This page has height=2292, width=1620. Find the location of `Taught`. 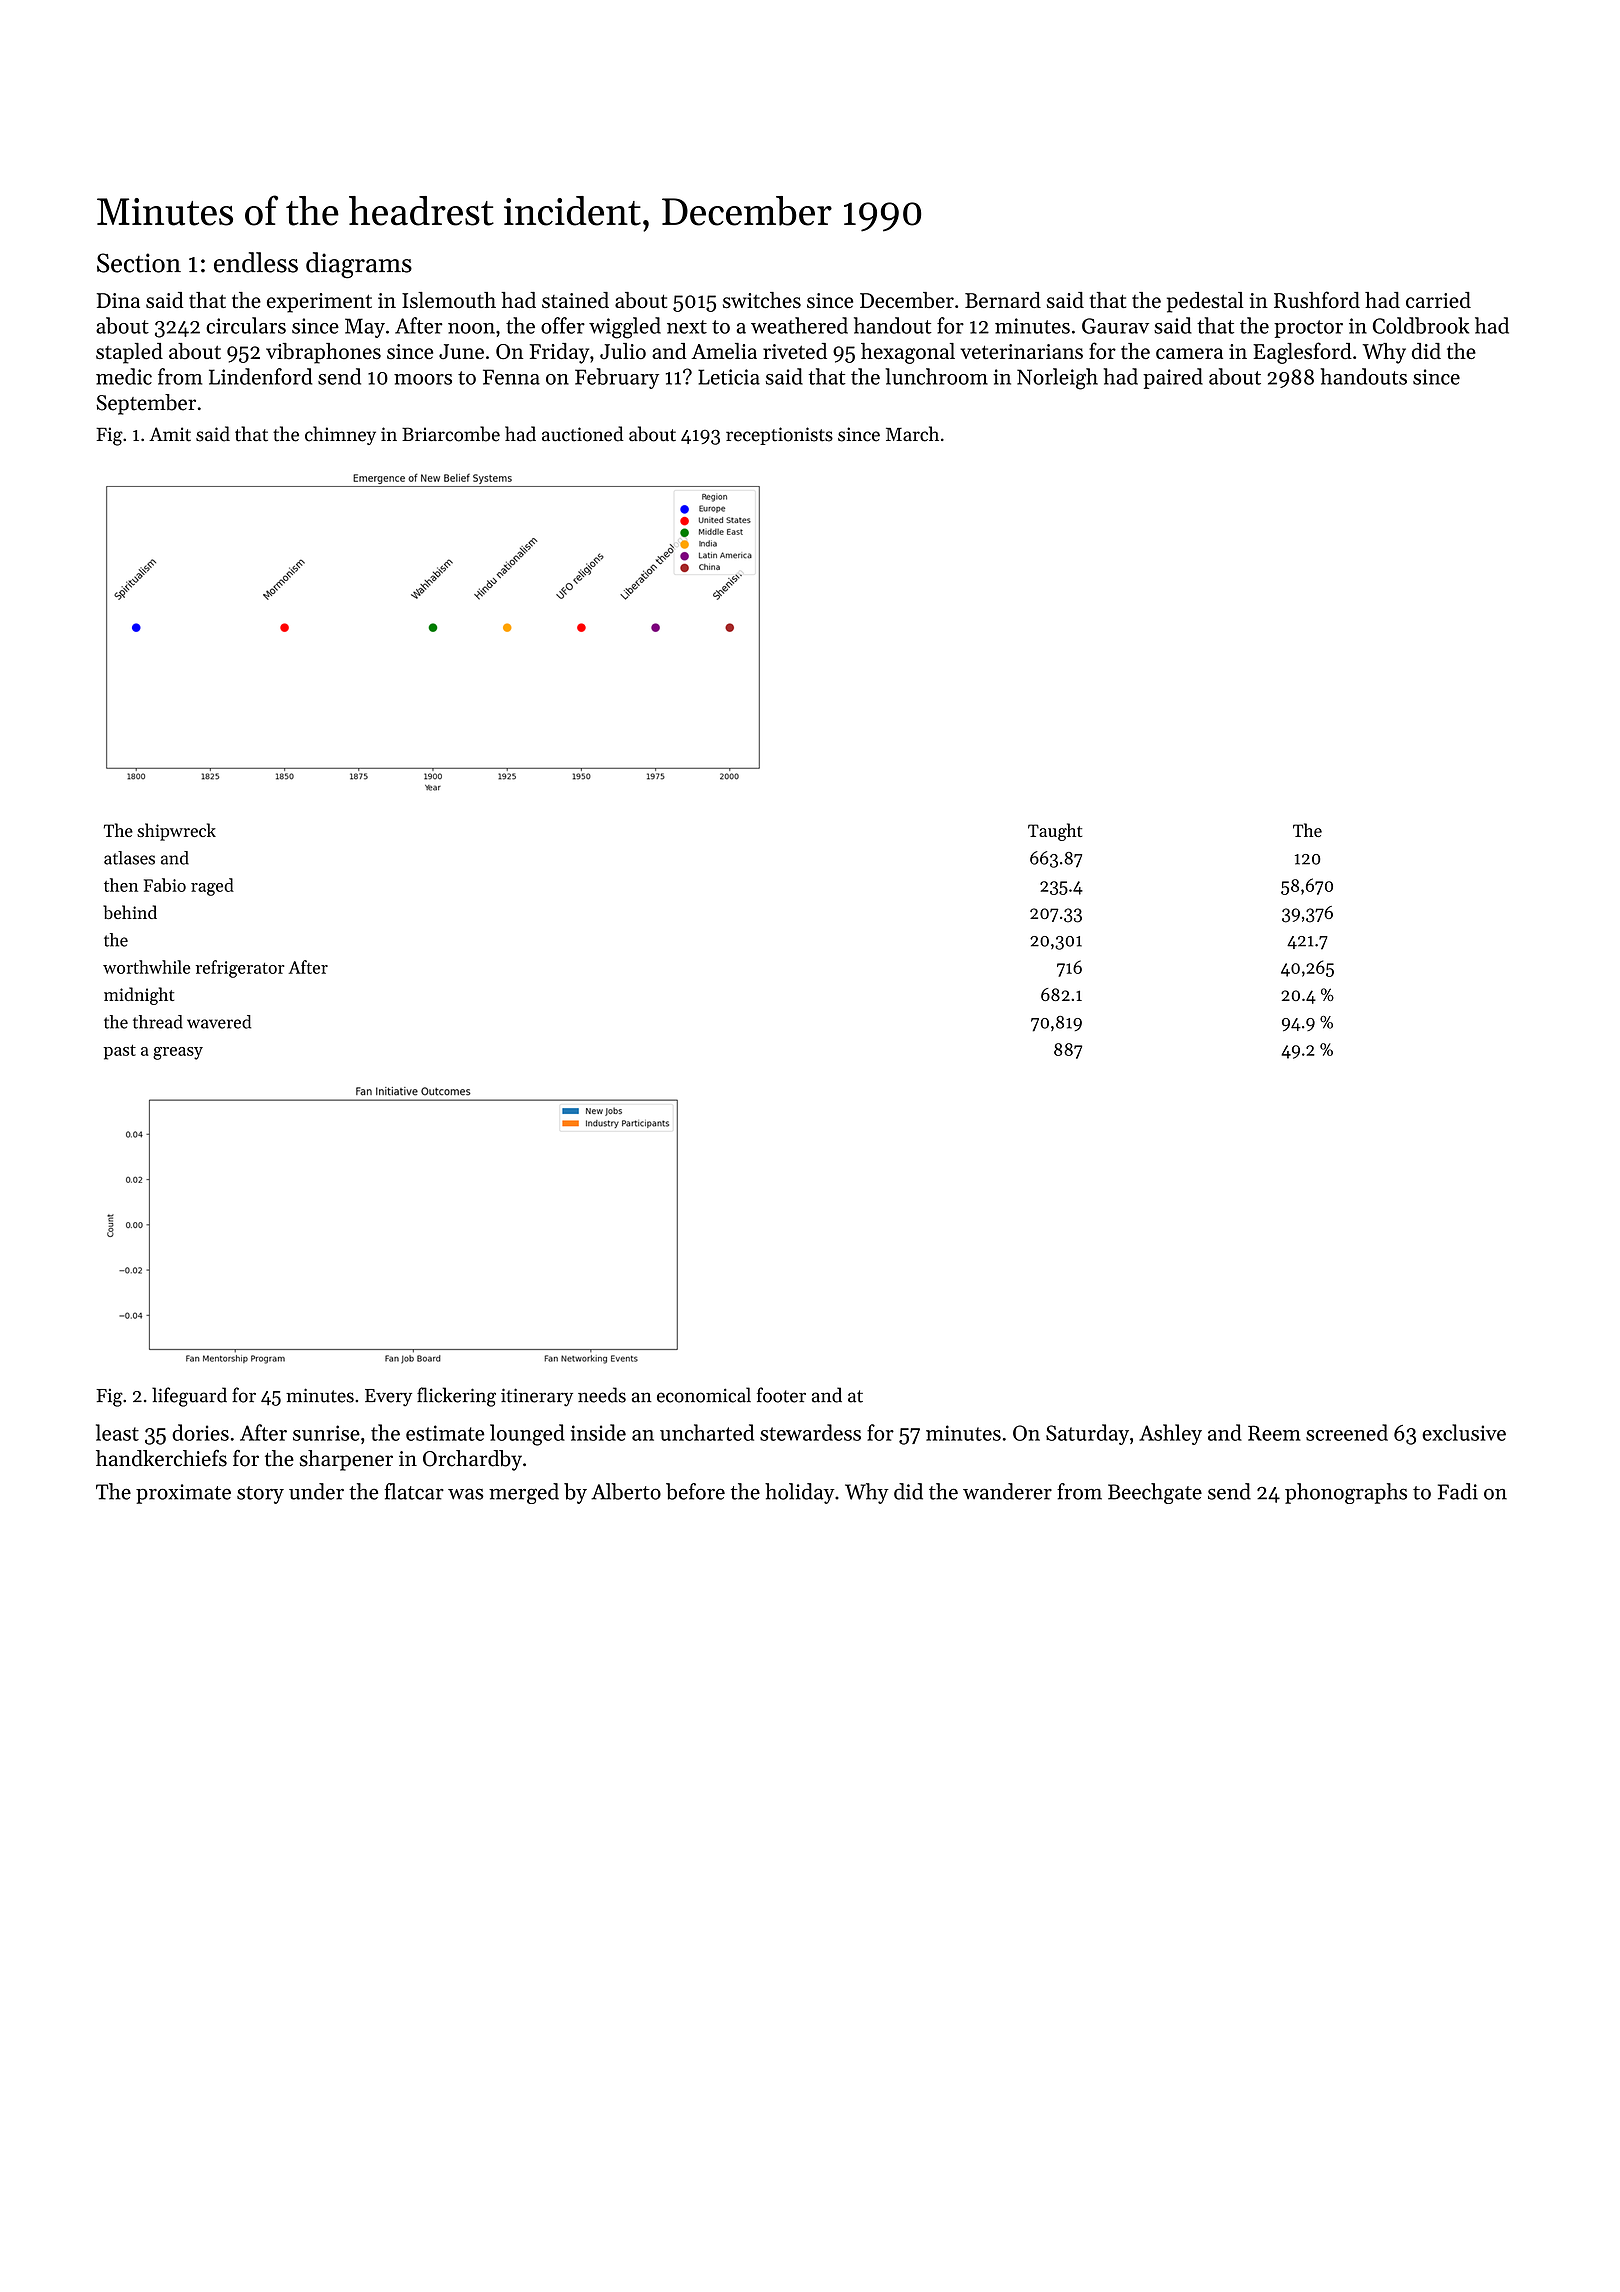

Taught is located at coordinates (1055, 832).
